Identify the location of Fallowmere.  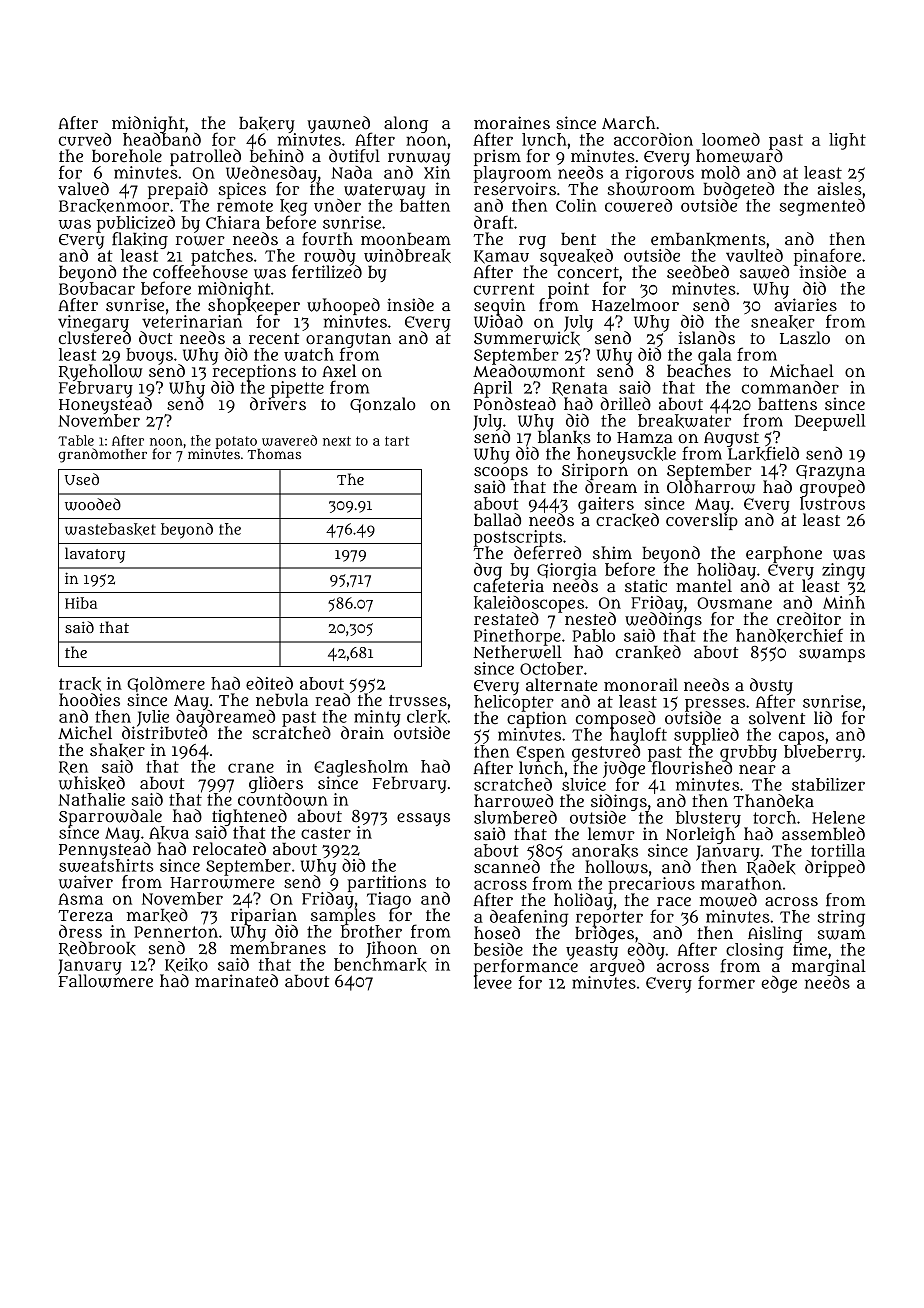
(106, 981).
